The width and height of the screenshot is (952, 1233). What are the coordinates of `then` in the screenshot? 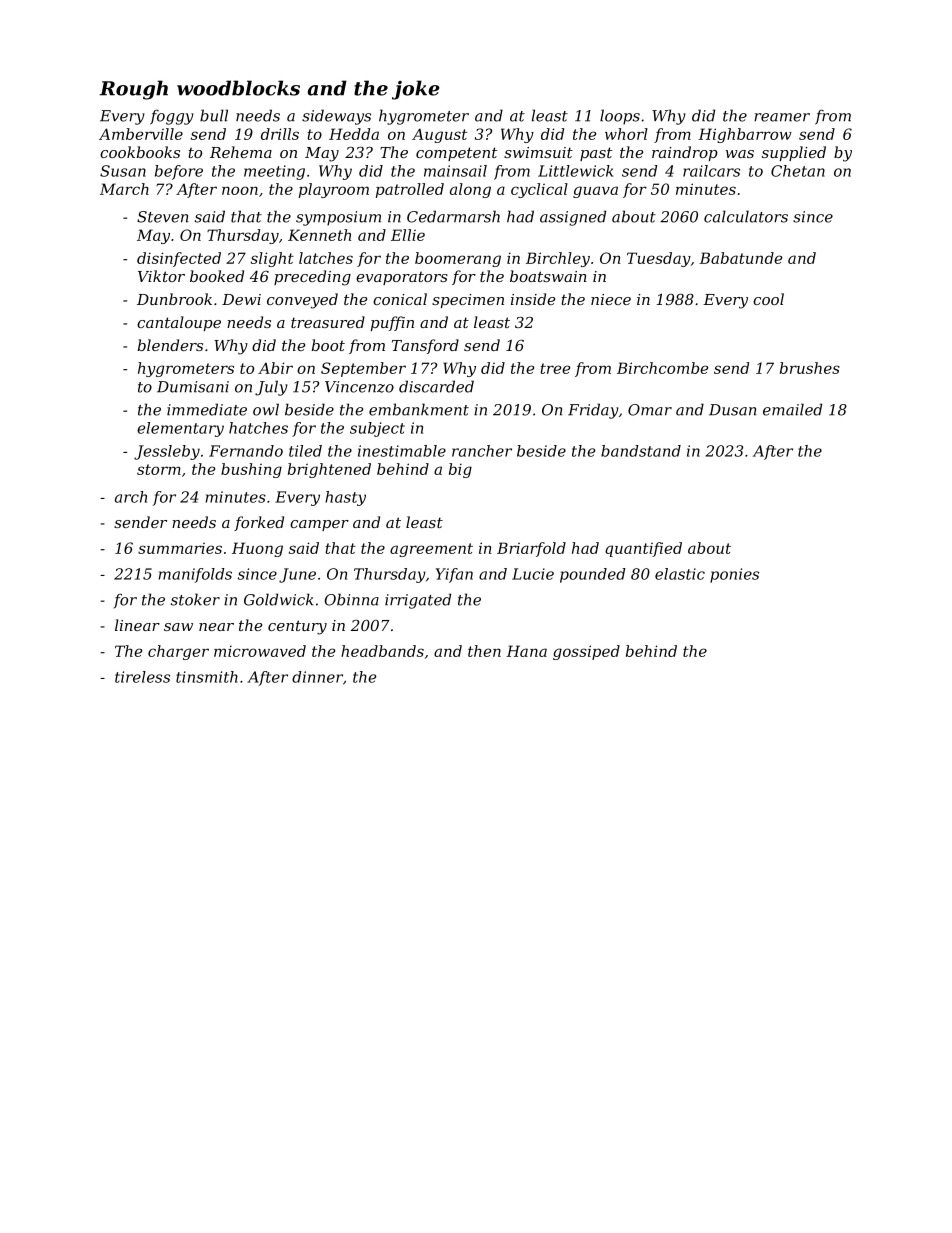 It's located at (484, 651).
